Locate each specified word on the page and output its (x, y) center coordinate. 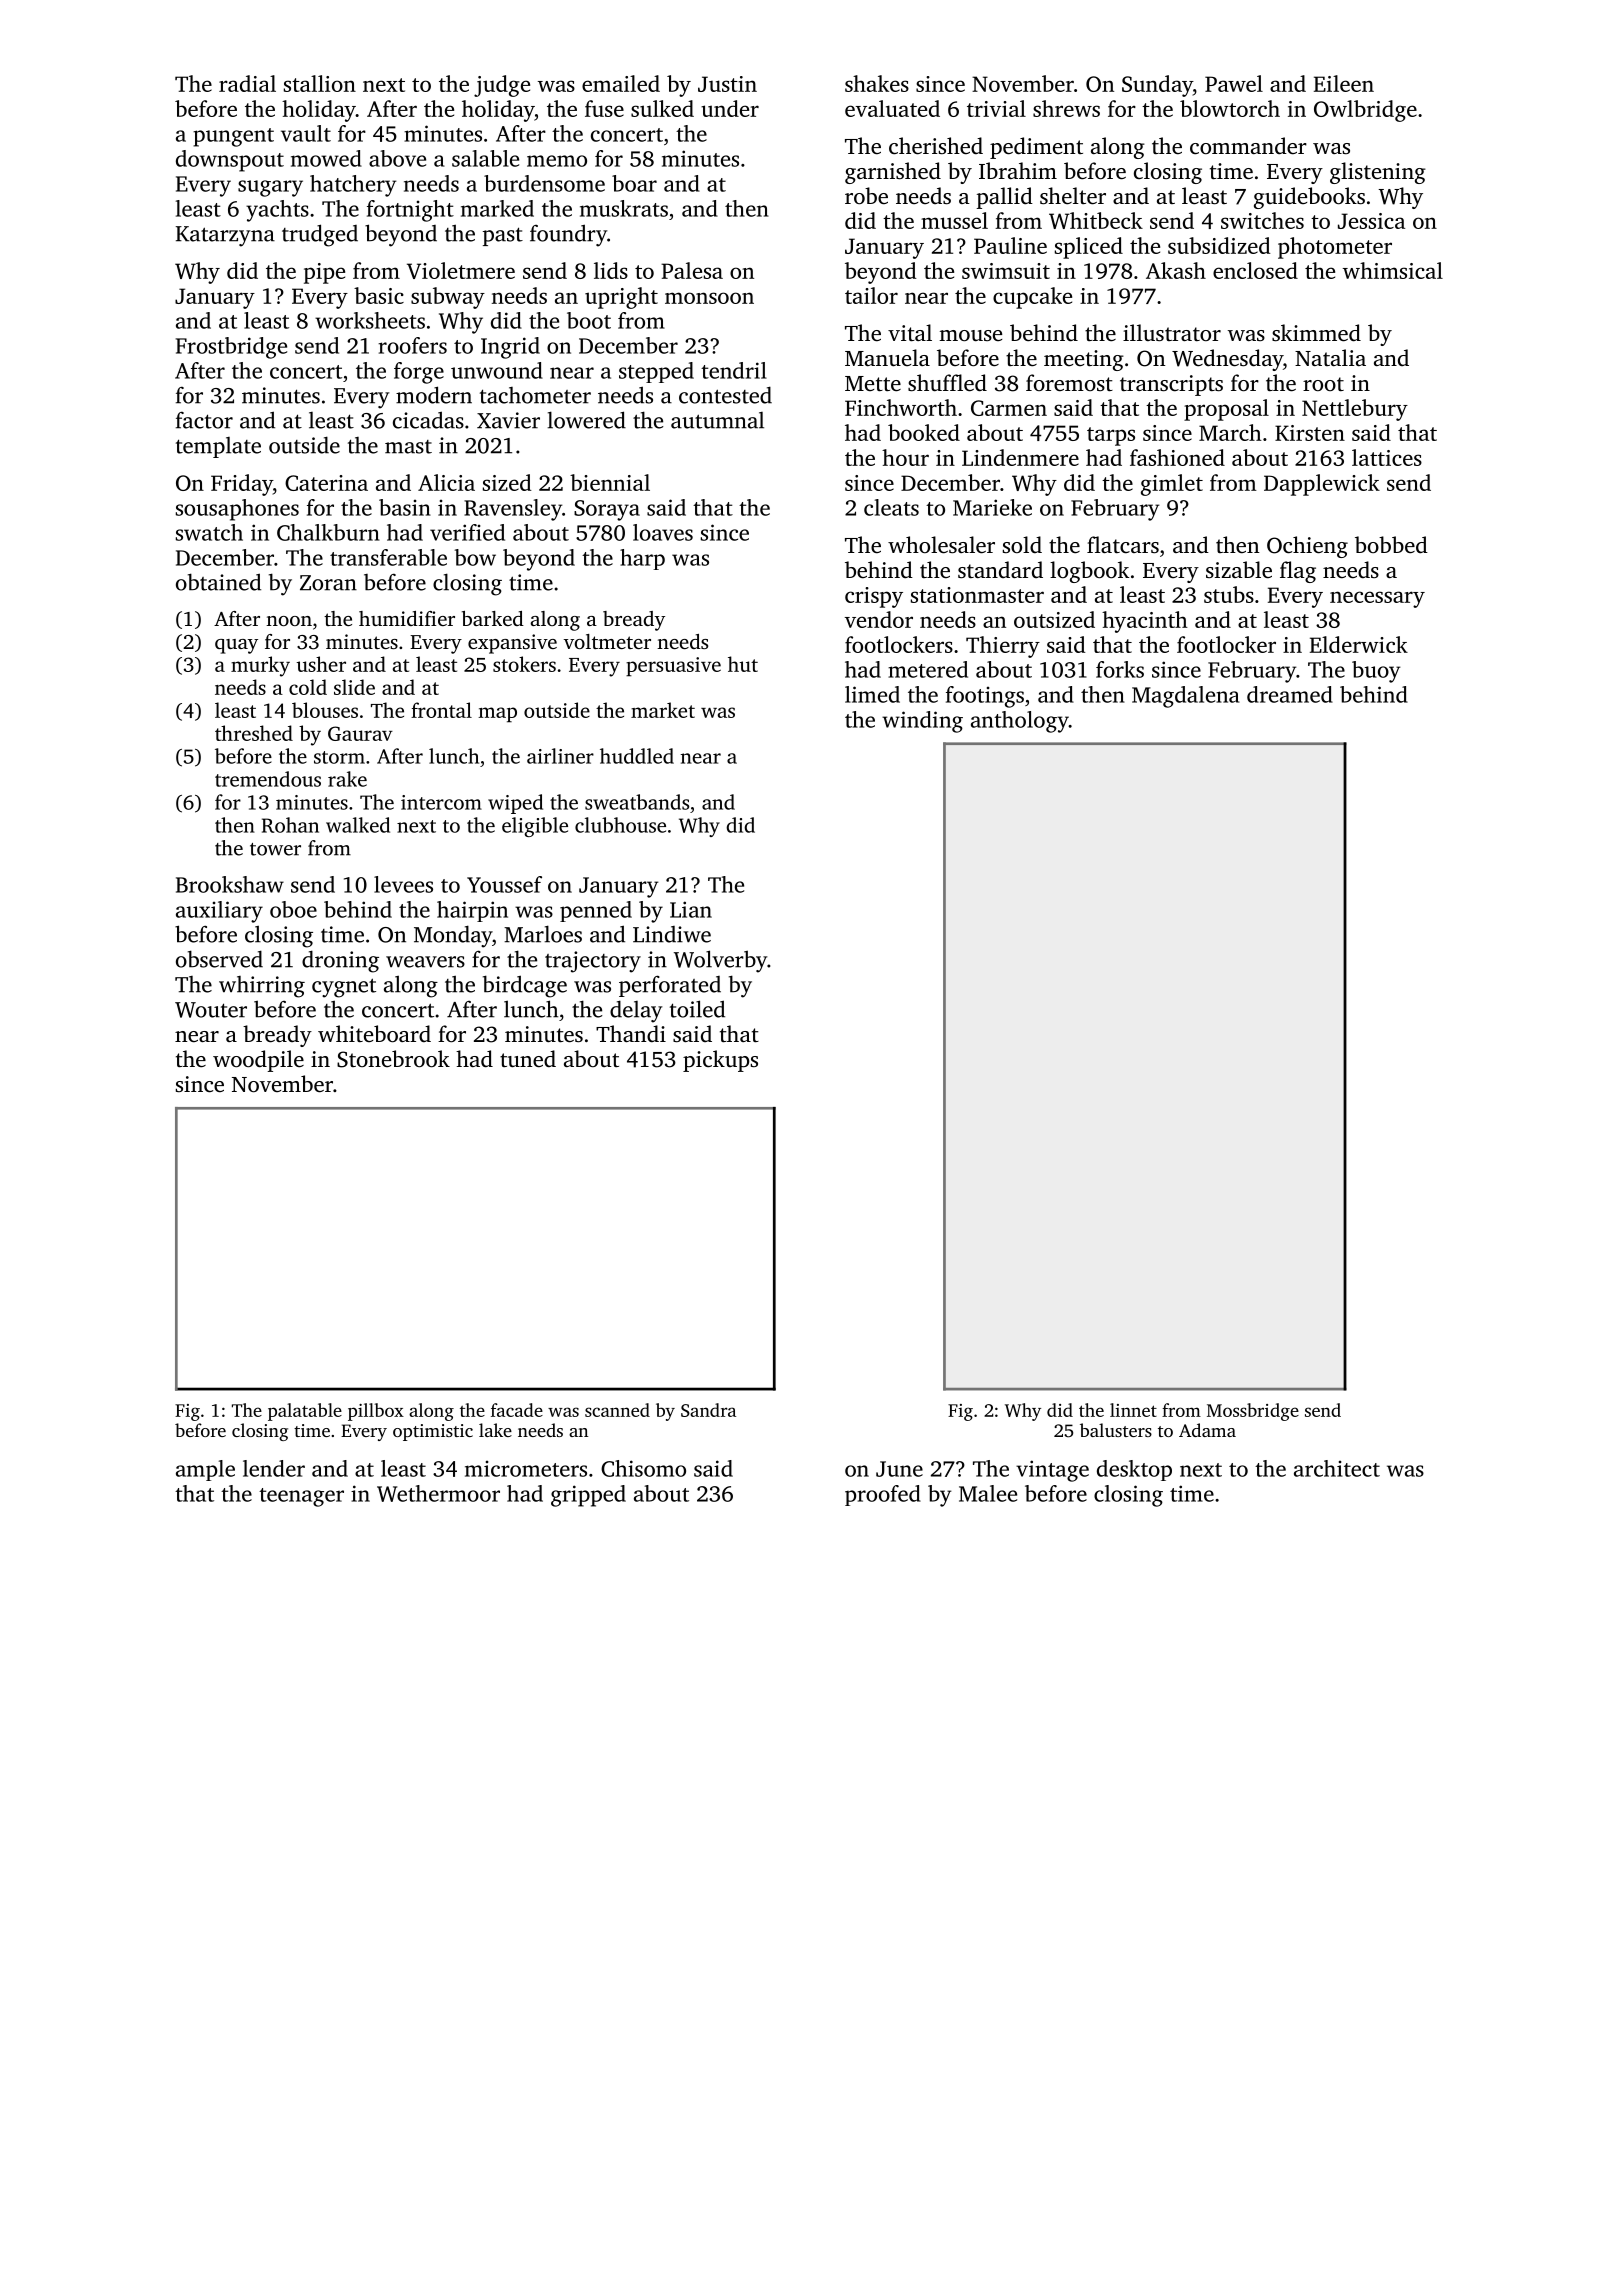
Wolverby (720, 961)
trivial (996, 108)
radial (247, 83)
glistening (1378, 173)
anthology (1020, 722)
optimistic (433, 1432)
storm (339, 757)
